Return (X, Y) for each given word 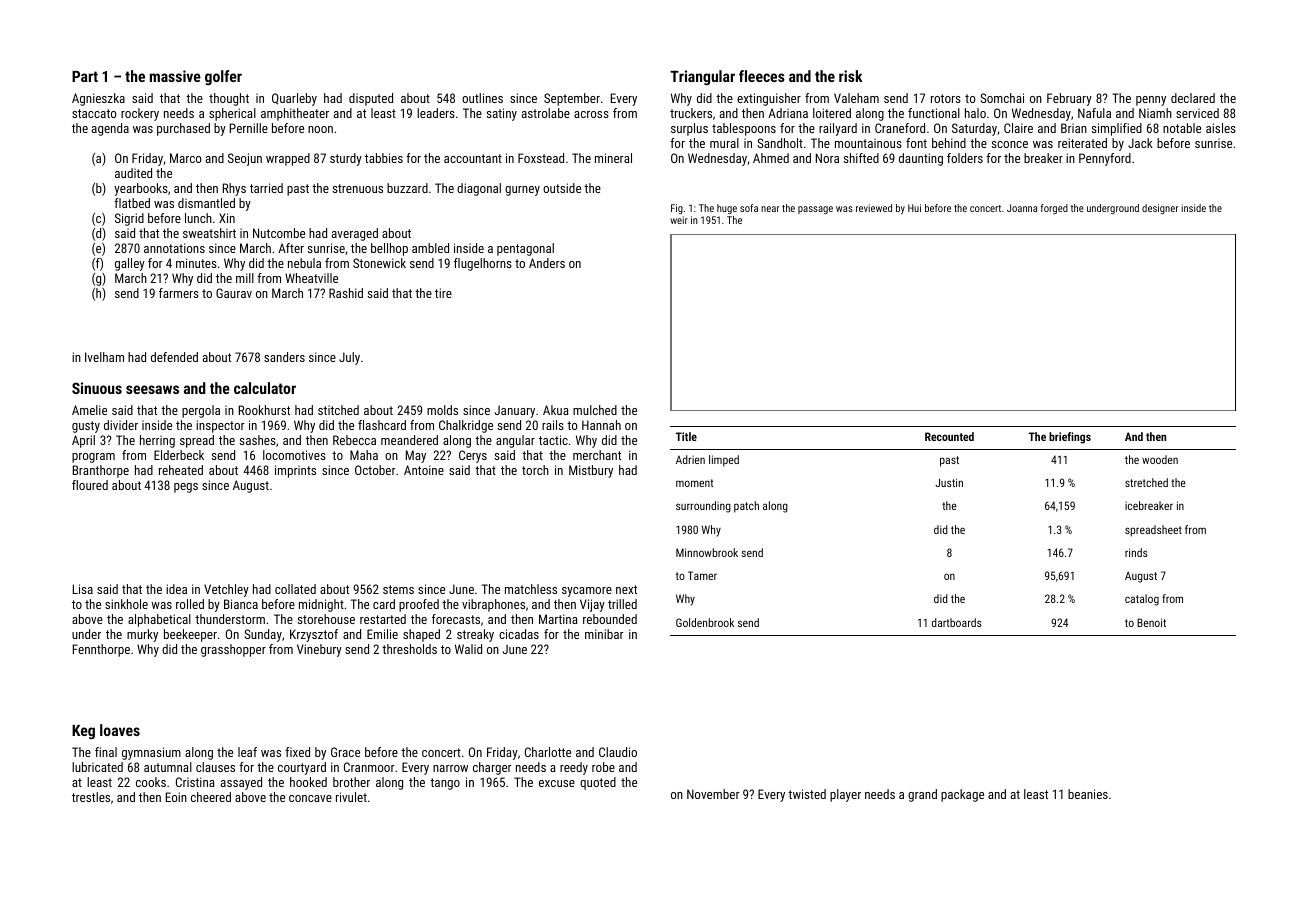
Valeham (856, 98)
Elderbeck (179, 455)
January (515, 411)
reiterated (1082, 143)
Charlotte (548, 752)
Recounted (949, 436)
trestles (91, 797)
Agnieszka (98, 99)
